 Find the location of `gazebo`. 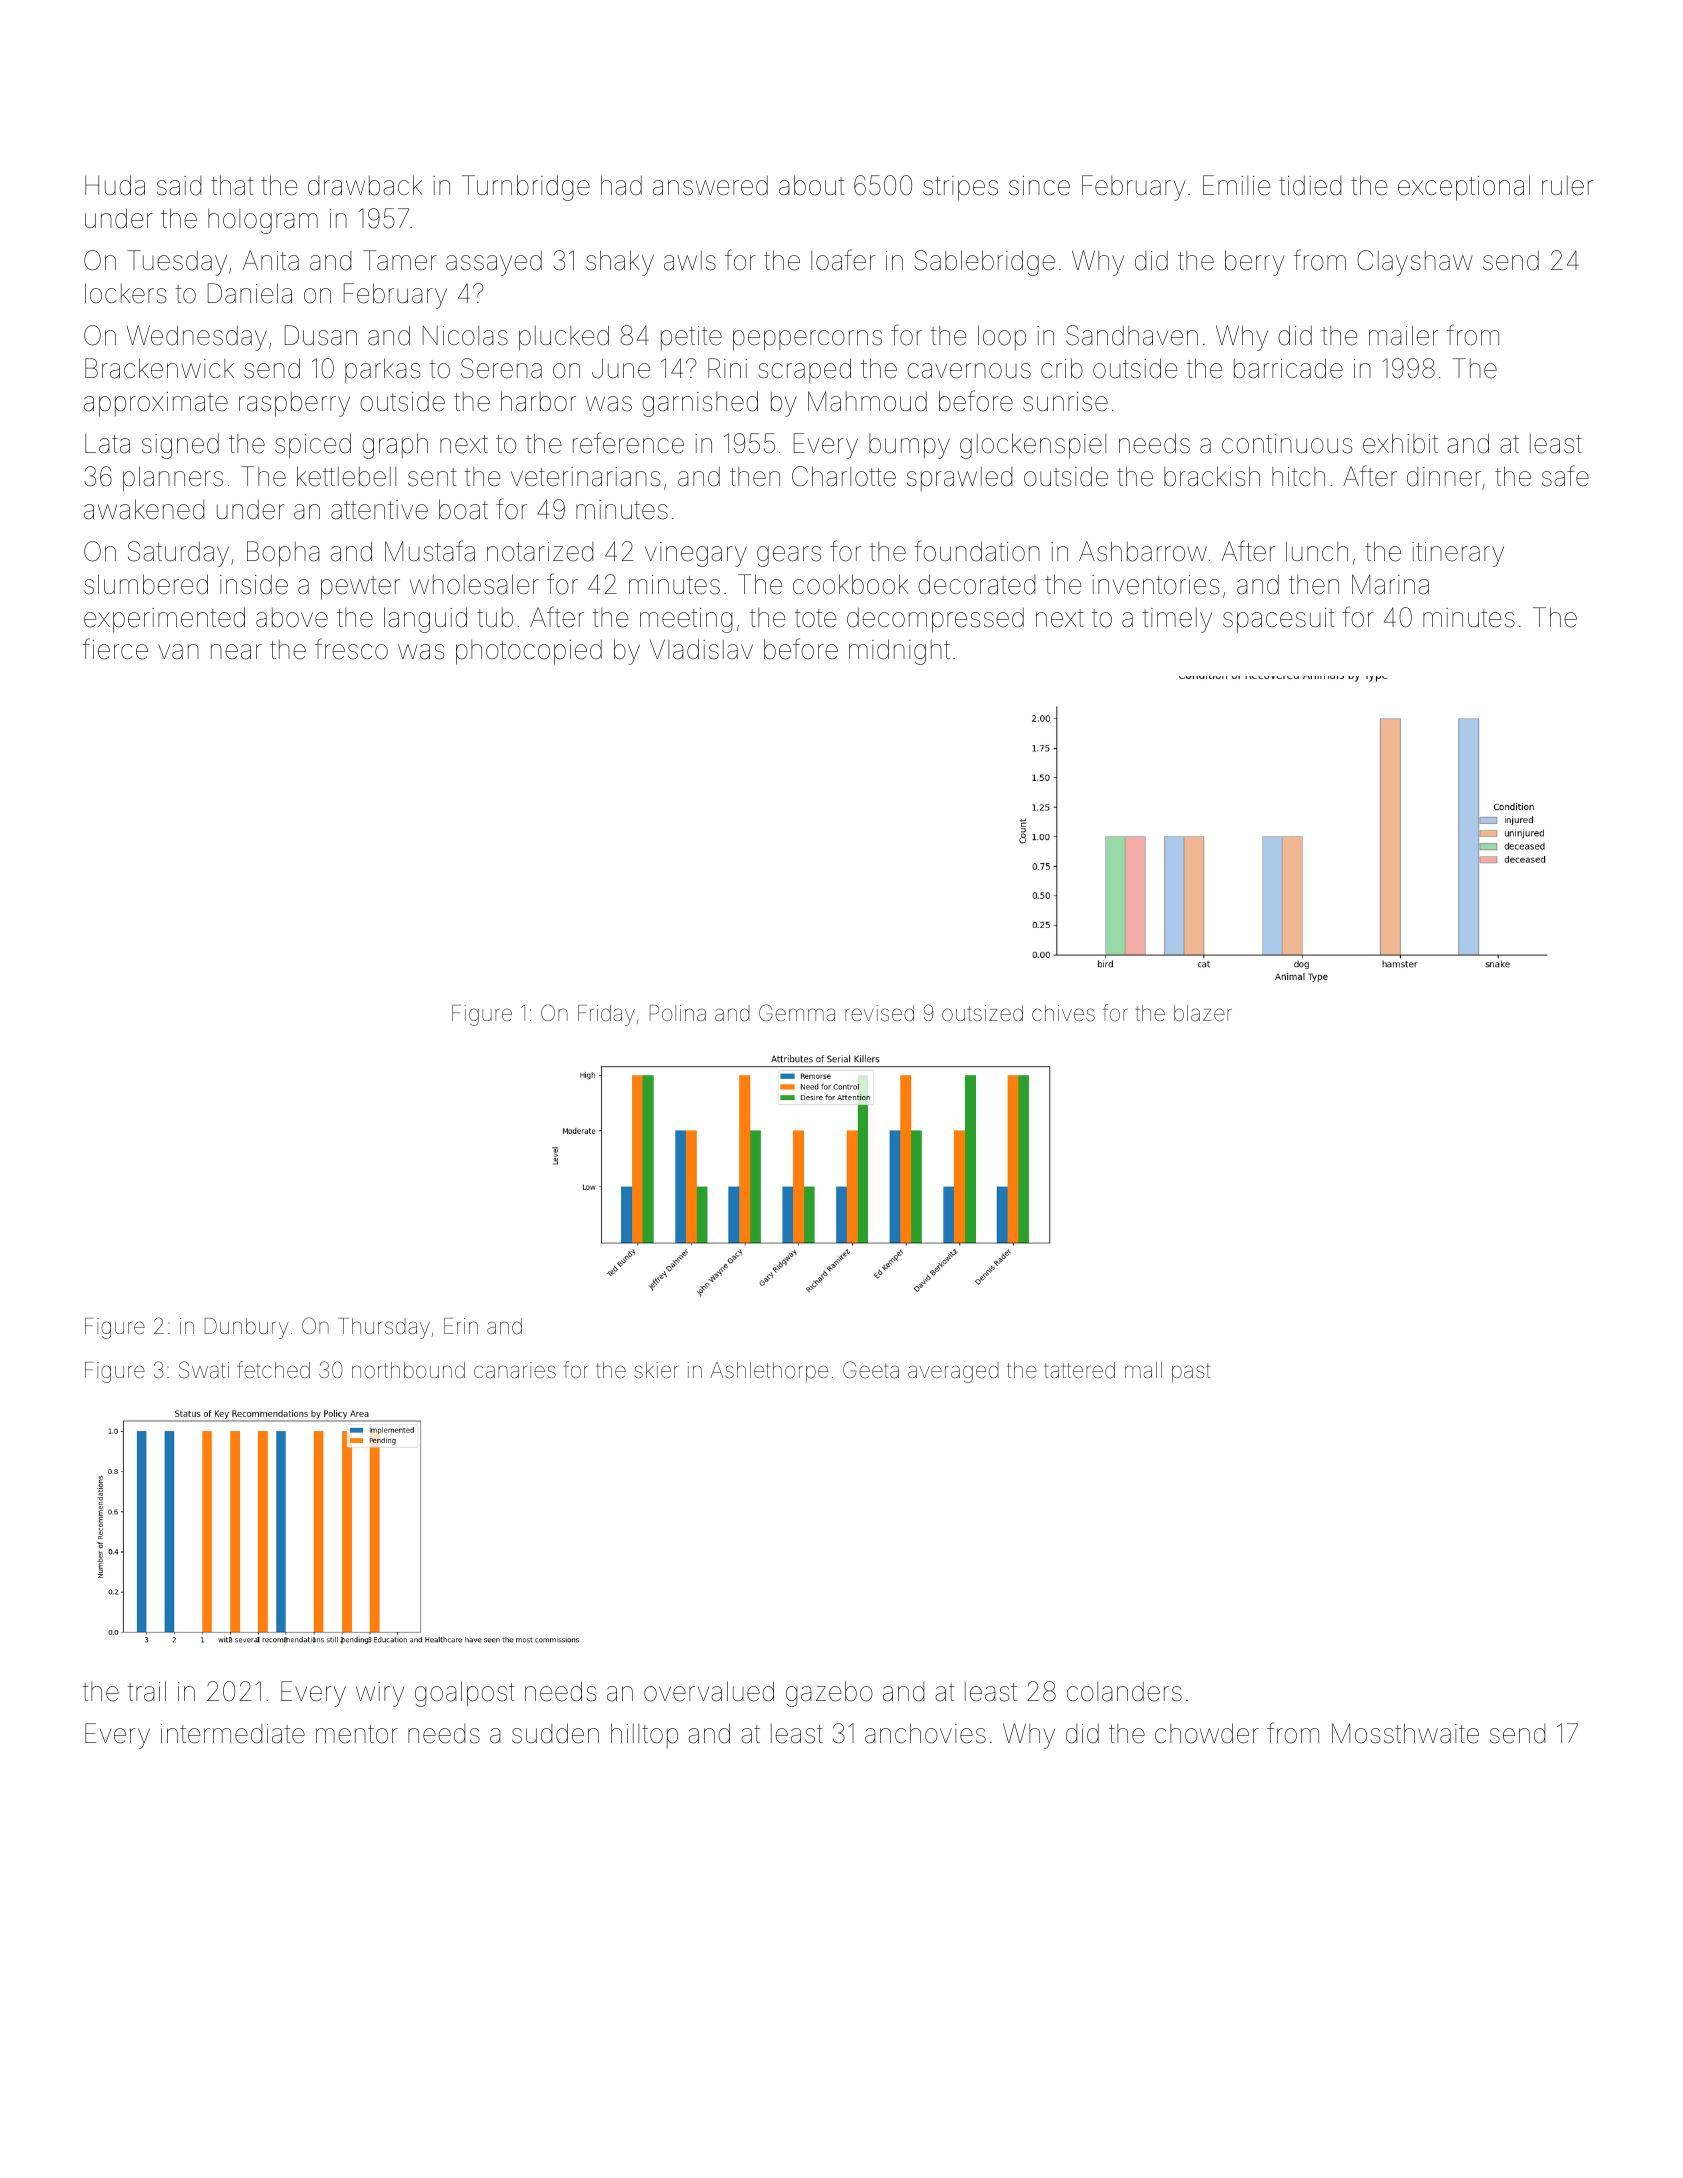

gazebo is located at coordinates (829, 1694).
